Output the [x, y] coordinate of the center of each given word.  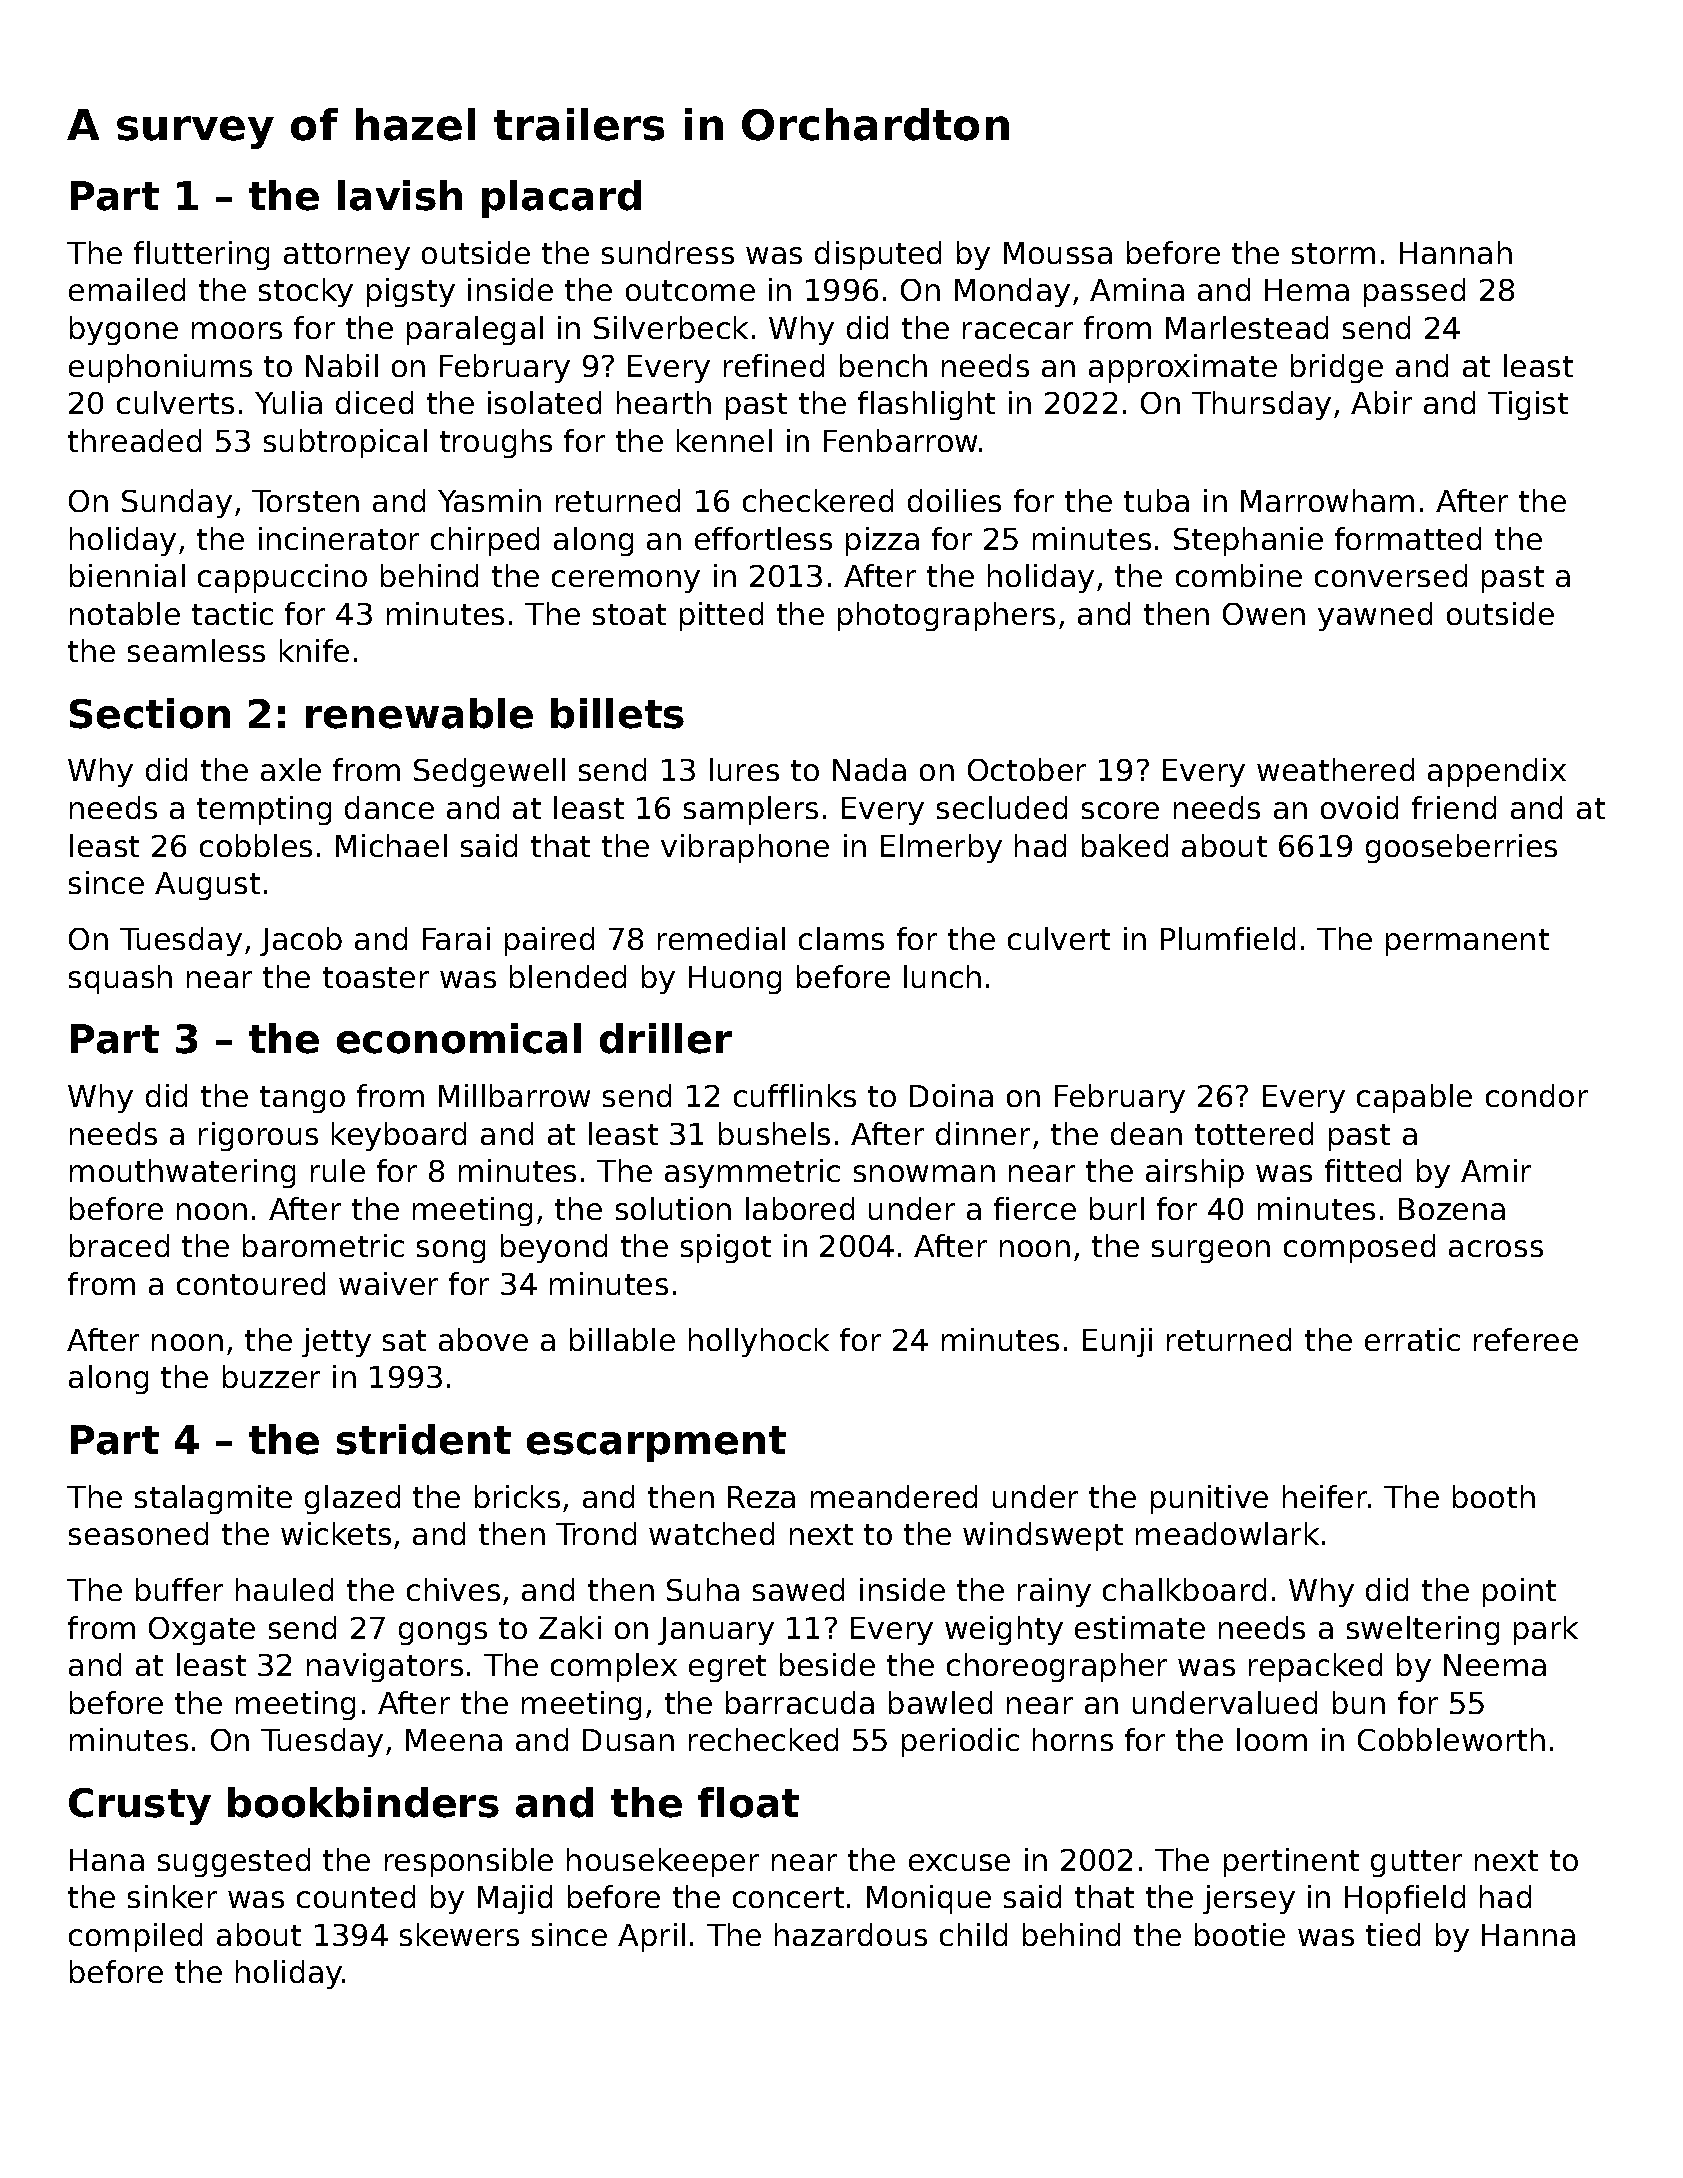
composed [1359, 1248]
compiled [135, 1937]
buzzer [271, 1376]
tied [1393, 1934]
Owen [1264, 614]
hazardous [851, 1934]
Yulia [288, 402]
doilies [954, 500]
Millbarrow [514, 1095]
